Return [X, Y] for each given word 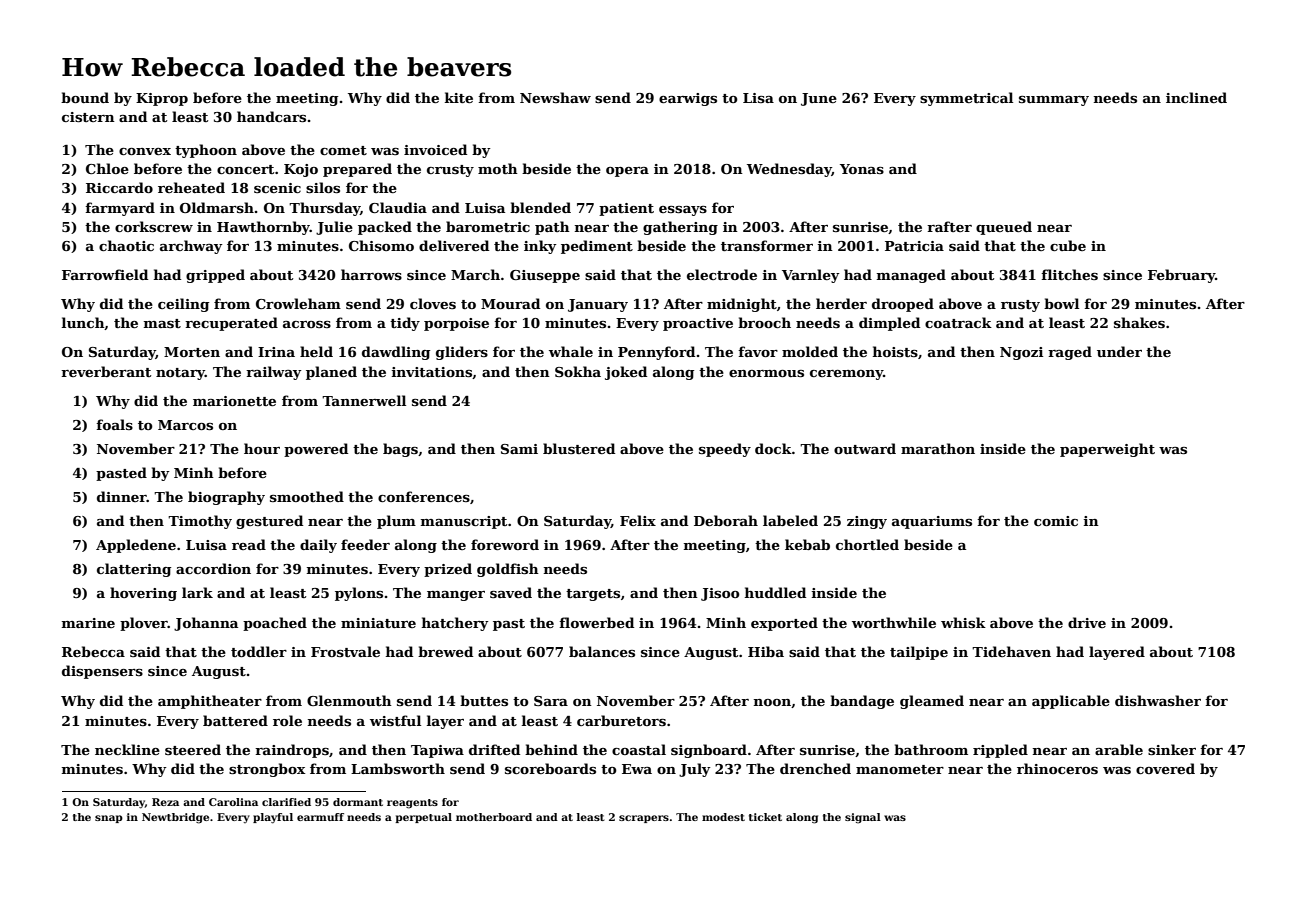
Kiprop [162, 99]
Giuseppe [545, 276]
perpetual [423, 818]
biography [226, 498]
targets [593, 595]
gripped [215, 276]
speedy [725, 450]
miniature [378, 623]
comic [1056, 521]
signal [863, 818]
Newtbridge [175, 818]
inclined [1196, 97]
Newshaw [555, 97]
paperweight [1107, 450]
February [1181, 276]
